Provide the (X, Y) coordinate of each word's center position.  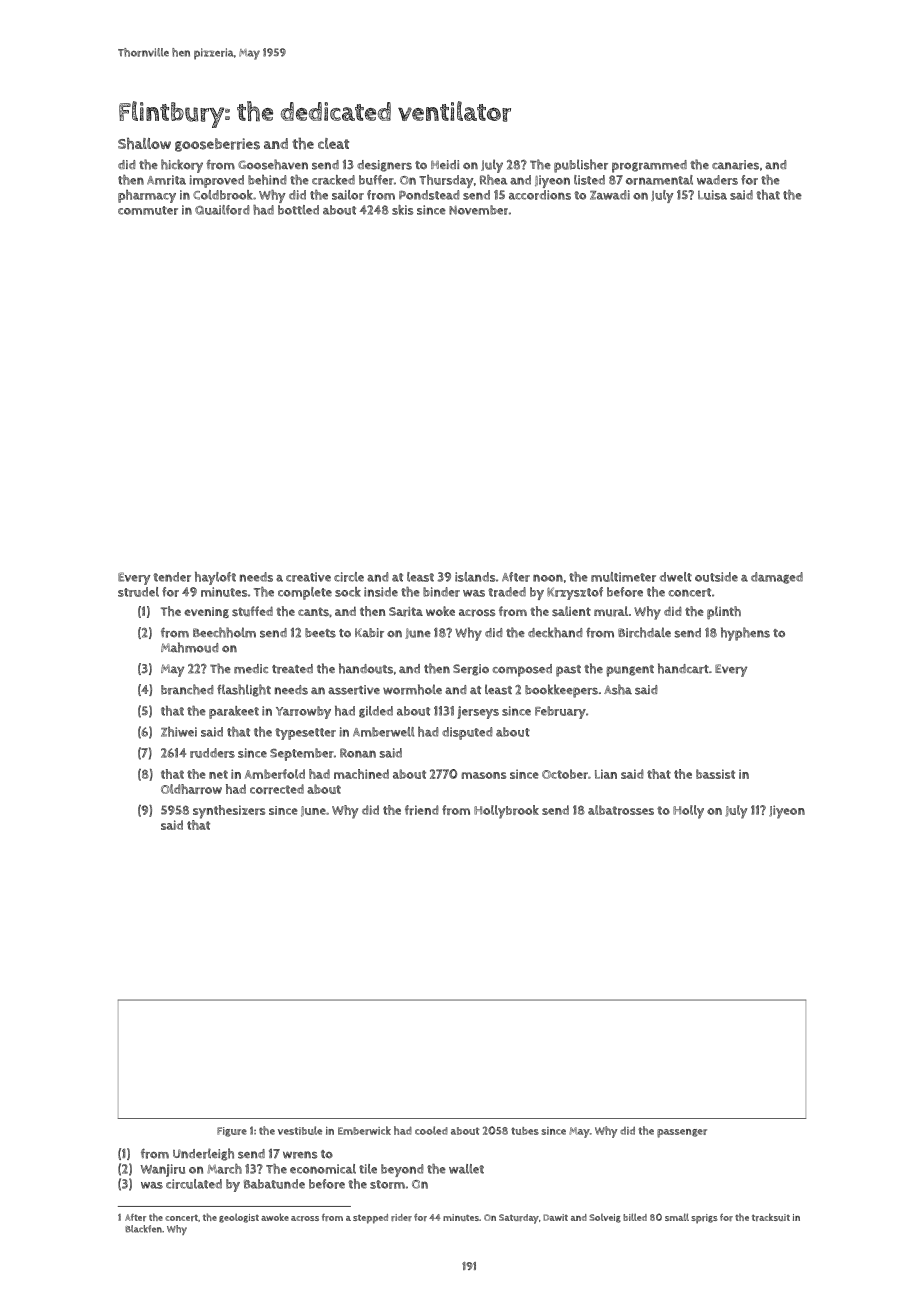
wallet (466, 1169)
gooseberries (217, 145)
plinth (724, 613)
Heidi (445, 164)
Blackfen (143, 1229)
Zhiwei (179, 732)
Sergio (471, 670)
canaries (735, 165)
